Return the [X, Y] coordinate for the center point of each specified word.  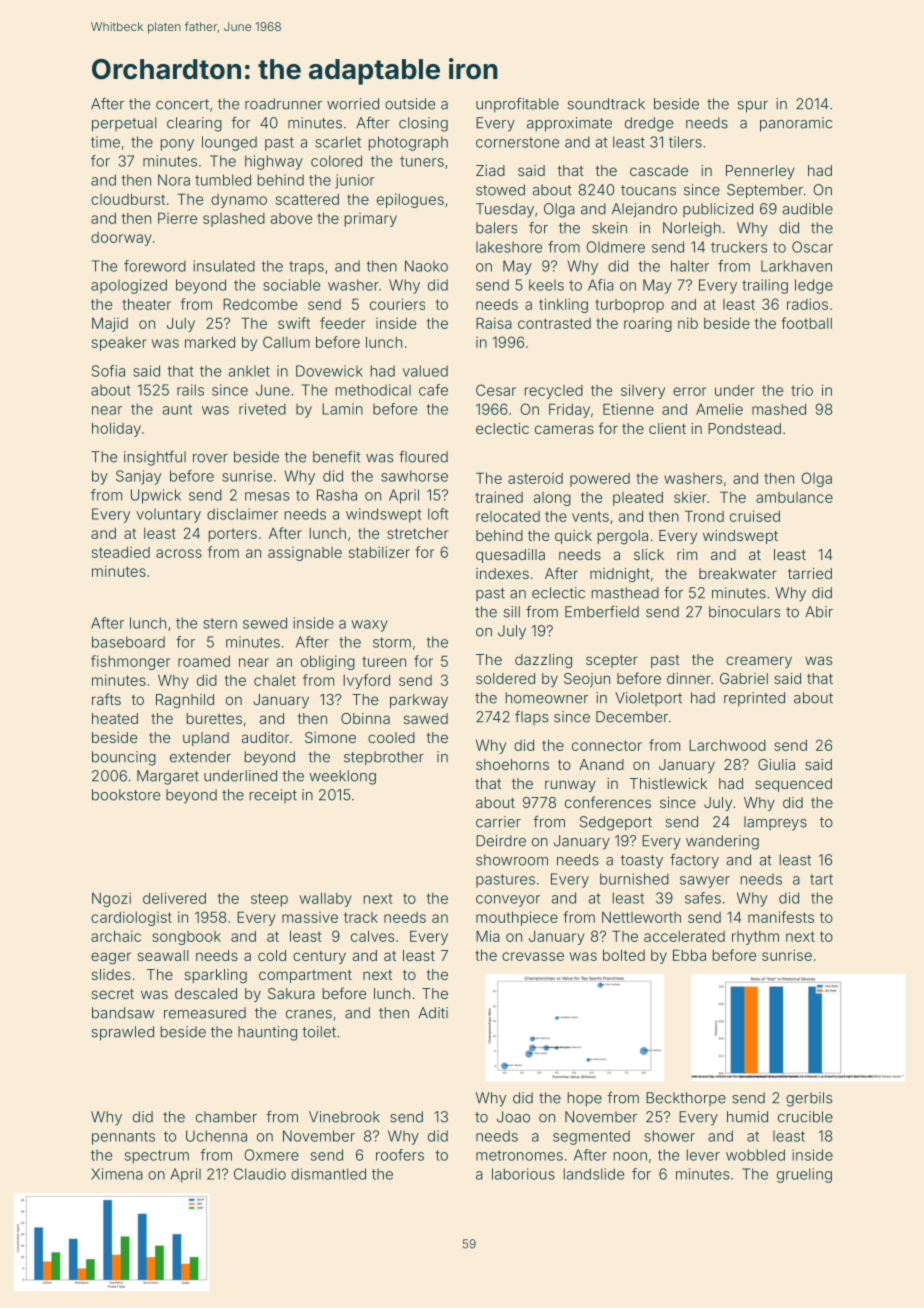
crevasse [533, 956]
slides [111, 974]
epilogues [410, 200]
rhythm [755, 938]
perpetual [124, 124]
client [667, 428]
